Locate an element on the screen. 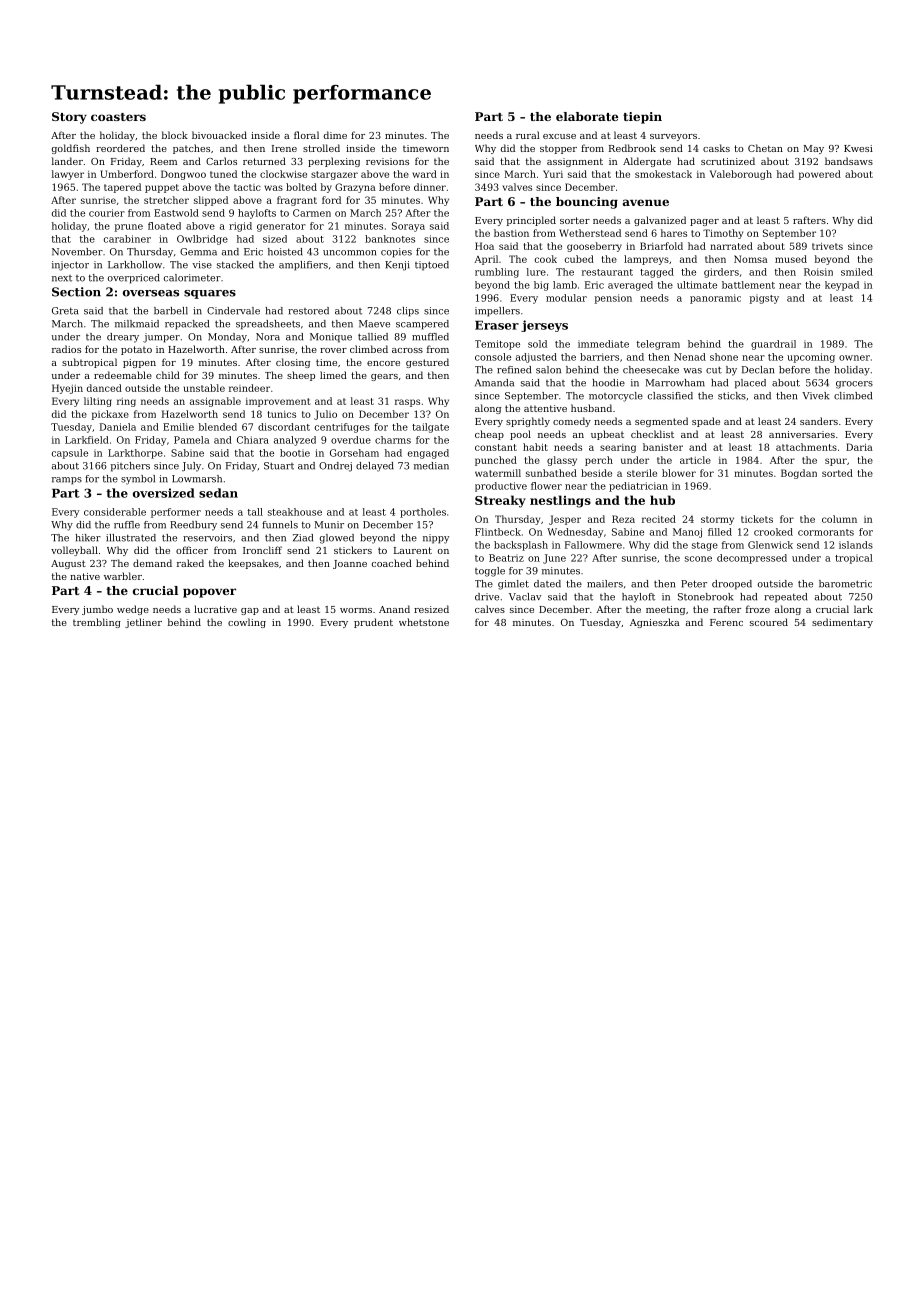  punched is located at coordinates (496, 461).
